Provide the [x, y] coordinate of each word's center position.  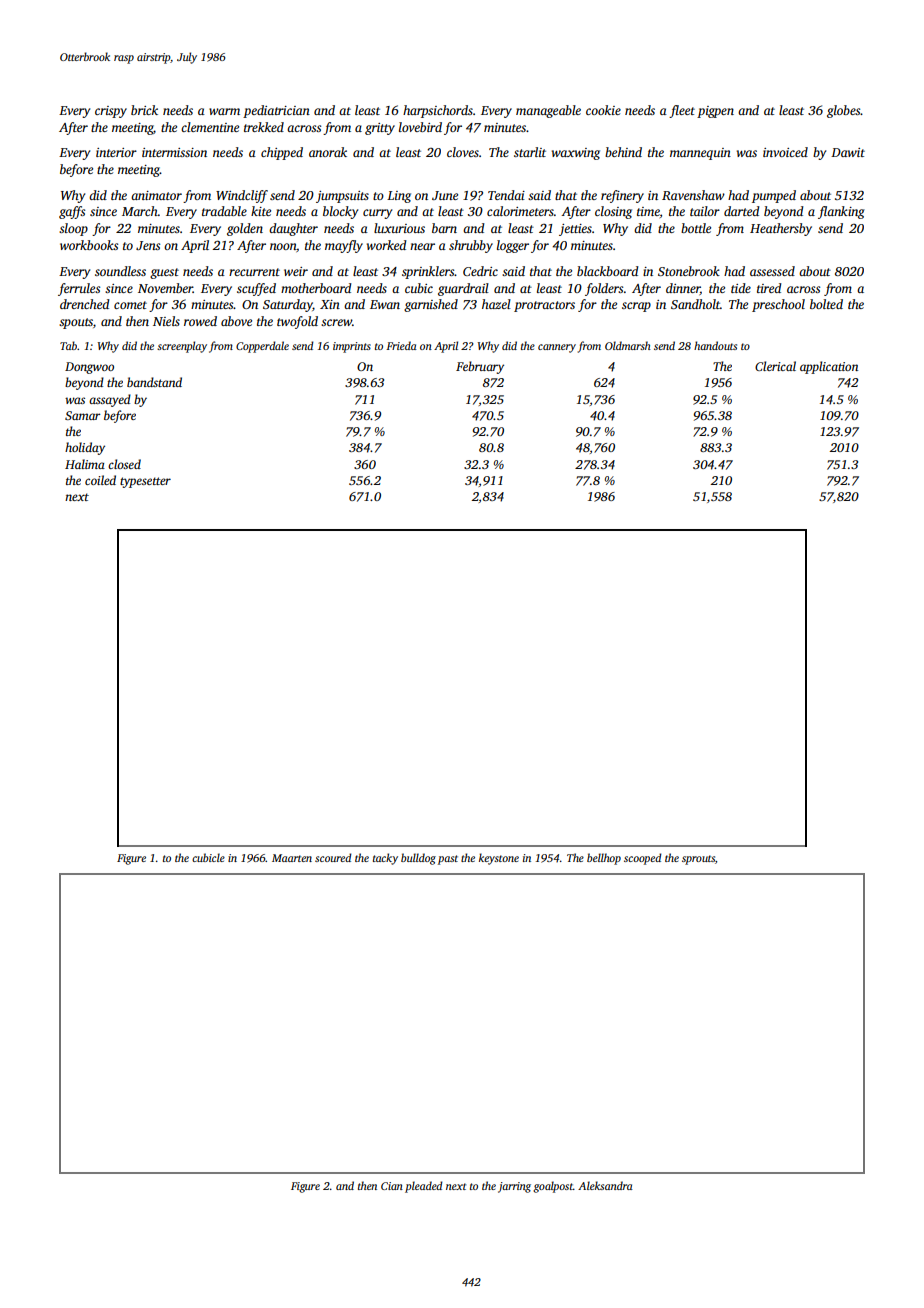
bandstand [154, 382]
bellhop [604, 859]
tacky [385, 859]
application [829, 367]
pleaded [424, 1187]
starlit [530, 152]
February [480, 367]
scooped [643, 859]
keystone [499, 859]
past [448, 860]
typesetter [145, 482]
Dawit [848, 152]
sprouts [698, 860]
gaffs [72, 212]
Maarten [292, 858]
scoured [333, 857]
